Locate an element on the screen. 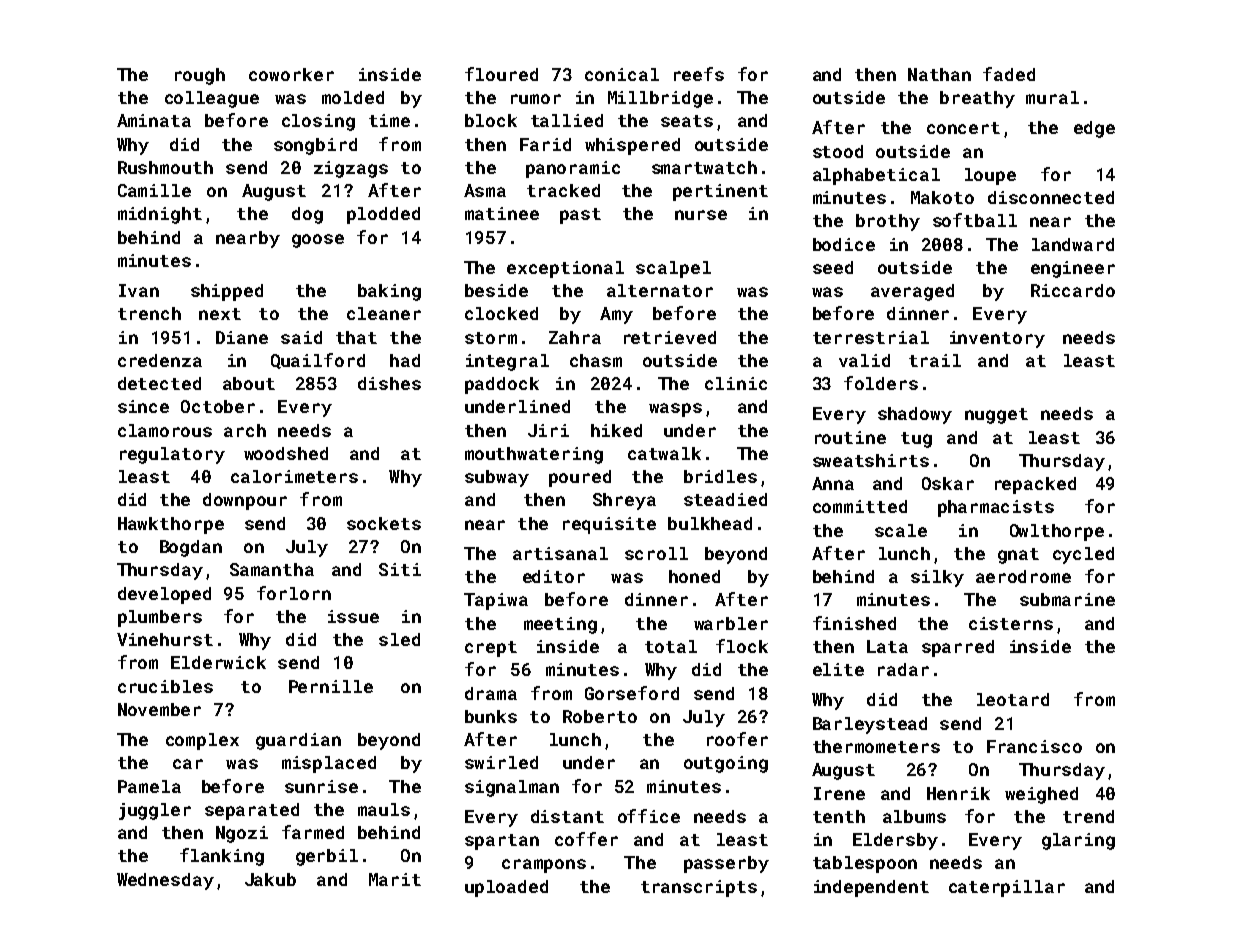  transcripts is located at coordinates (699, 888).
